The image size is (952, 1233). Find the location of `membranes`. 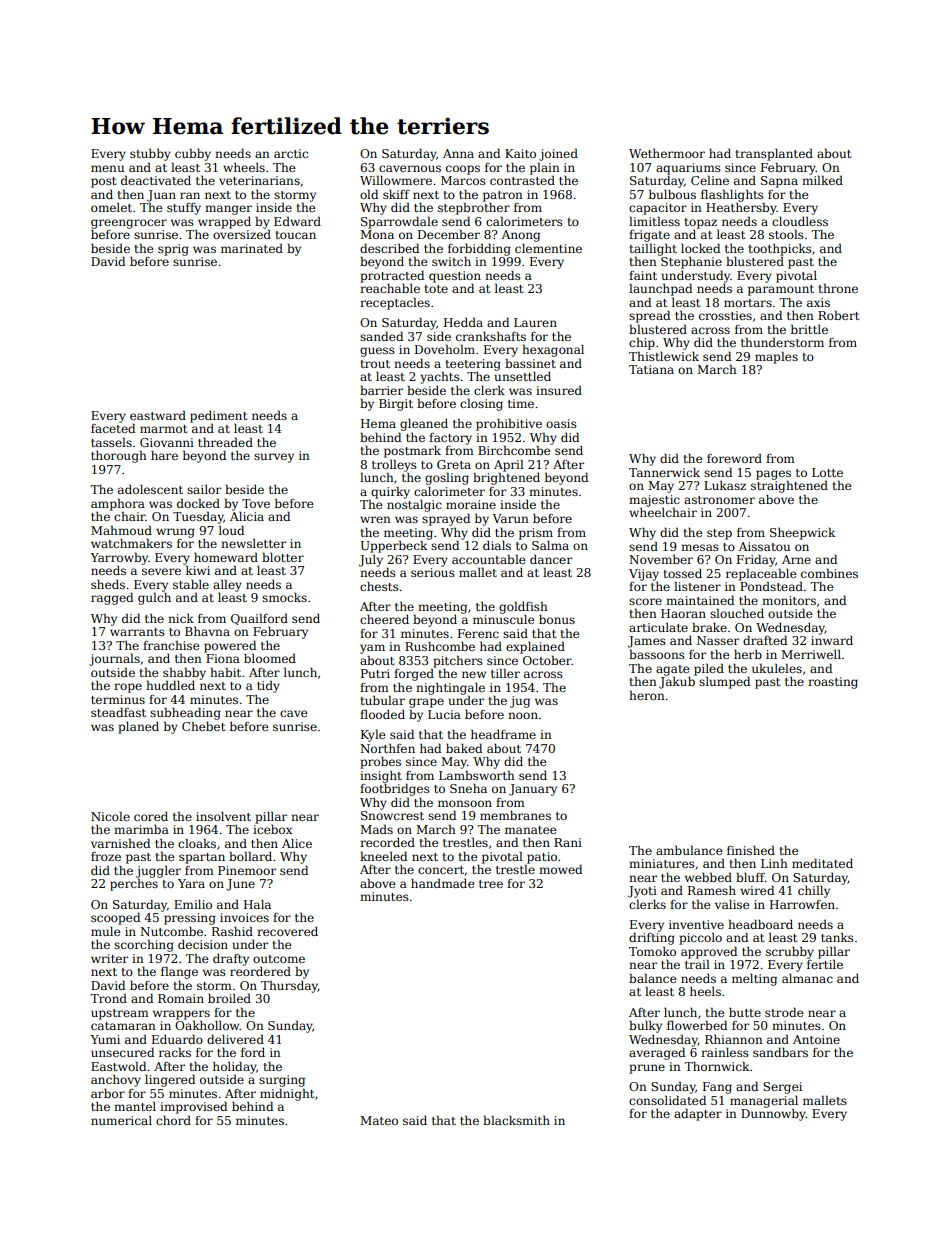

membranes is located at coordinates (515, 815).
